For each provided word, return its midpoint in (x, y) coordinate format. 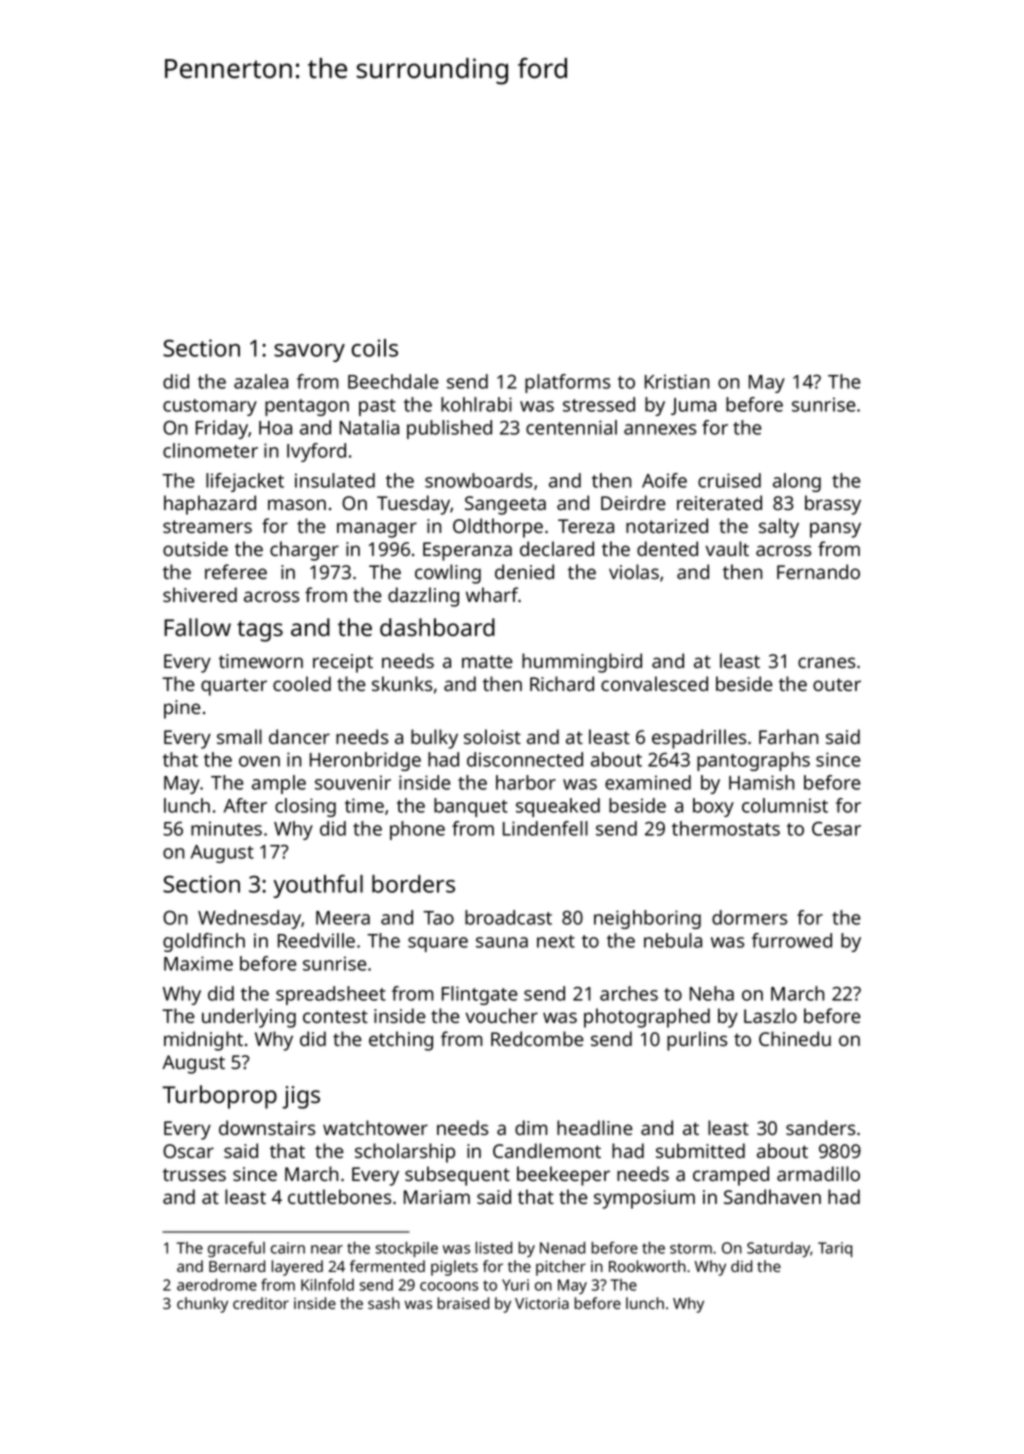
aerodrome (217, 1285)
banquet (471, 807)
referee (236, 571)
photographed (647, 1018)
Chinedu (795, 1038)
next (556, 941)
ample (279, 784)
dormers (749, 917)
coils (375, 348)
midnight (203, 1041)
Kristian (677, 381)
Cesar (836, 828)
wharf (492, 594)
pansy (835, 530)
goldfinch (204, 942)
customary (210, 407)
